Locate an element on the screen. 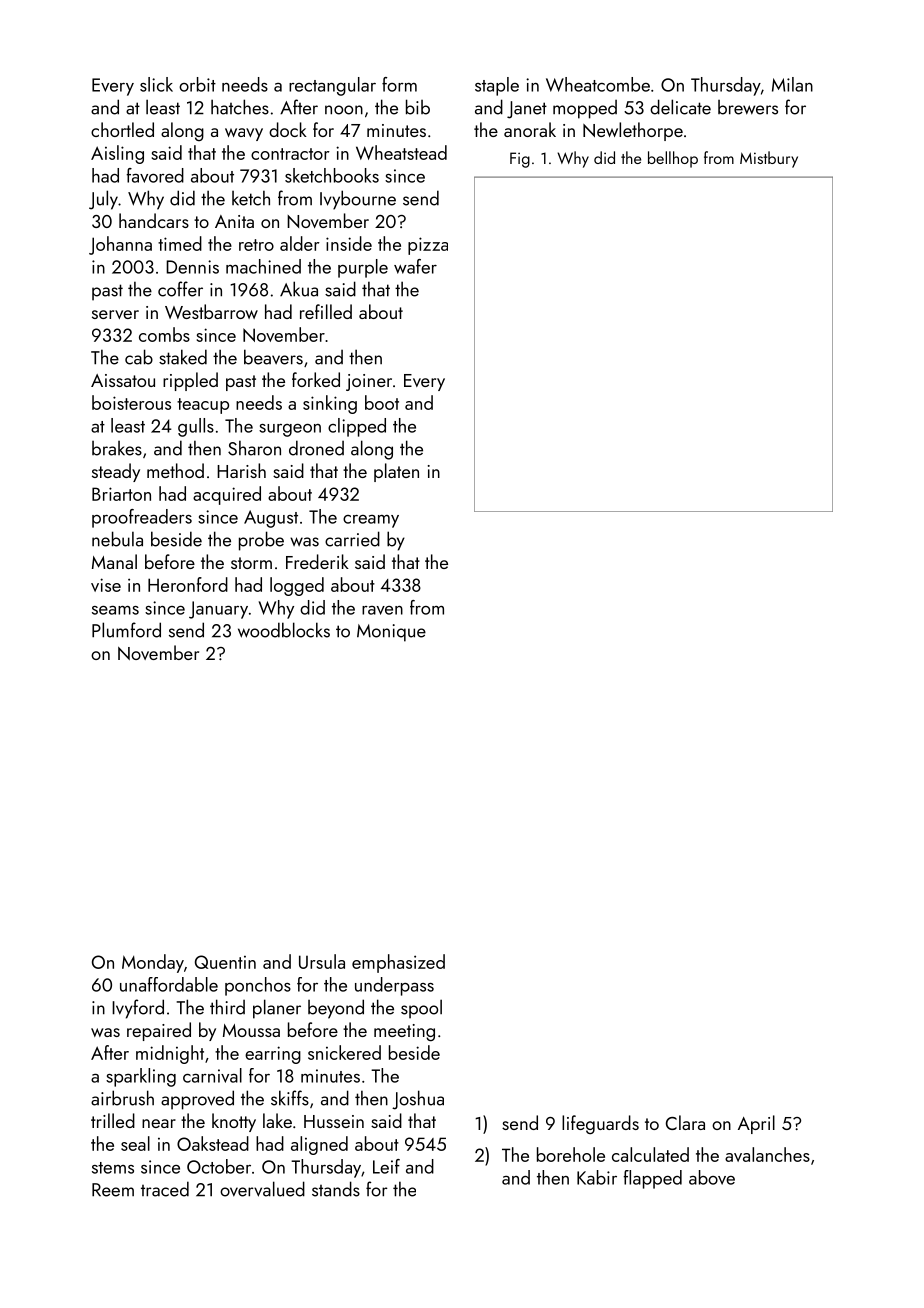 The width and height of the screenshot is (924, 1308). spool is located at coordinates (421, 1009).
